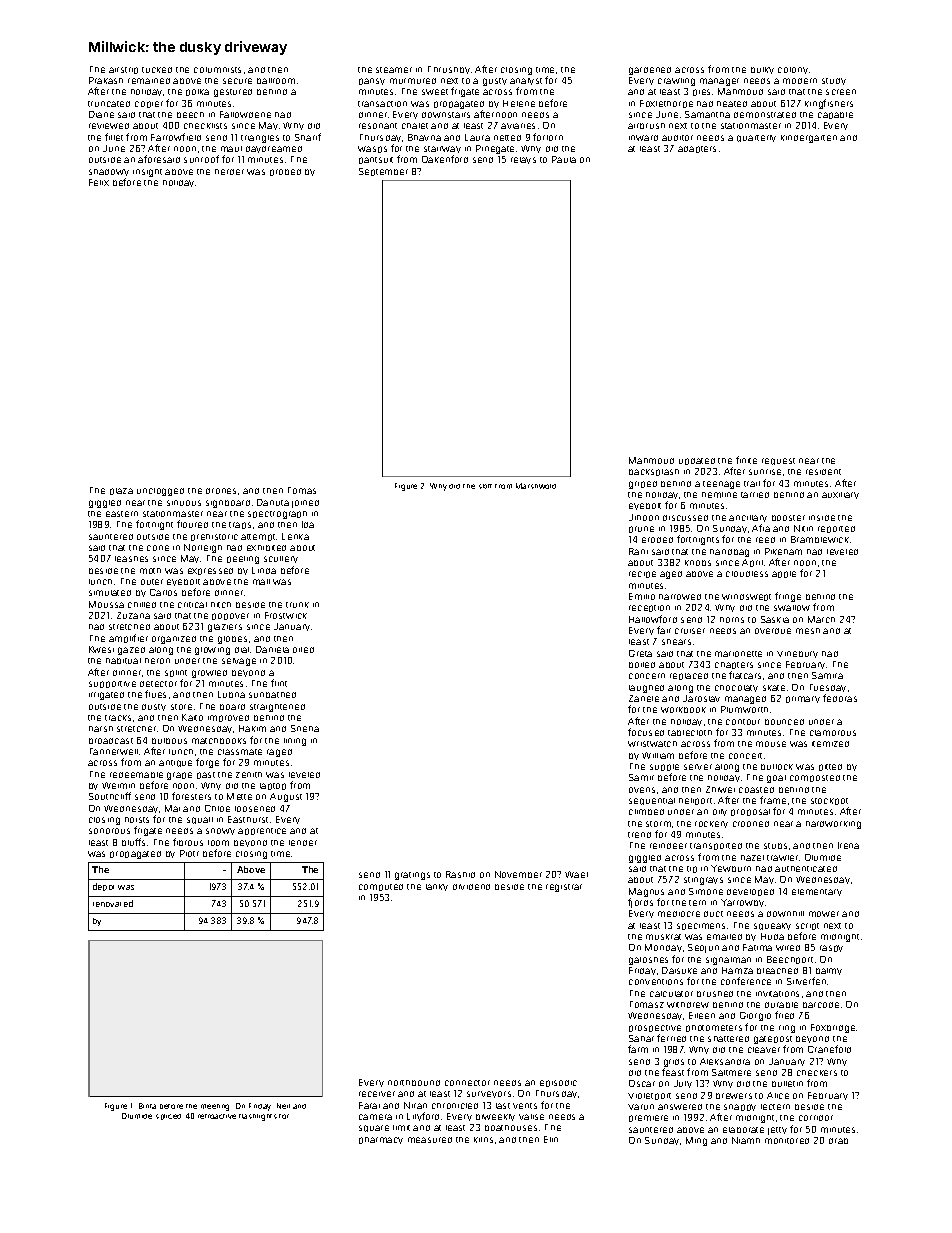  What do you see at coordinates (564, 159) in the image?
I see `Paula` at bounding box center [564, 159].
